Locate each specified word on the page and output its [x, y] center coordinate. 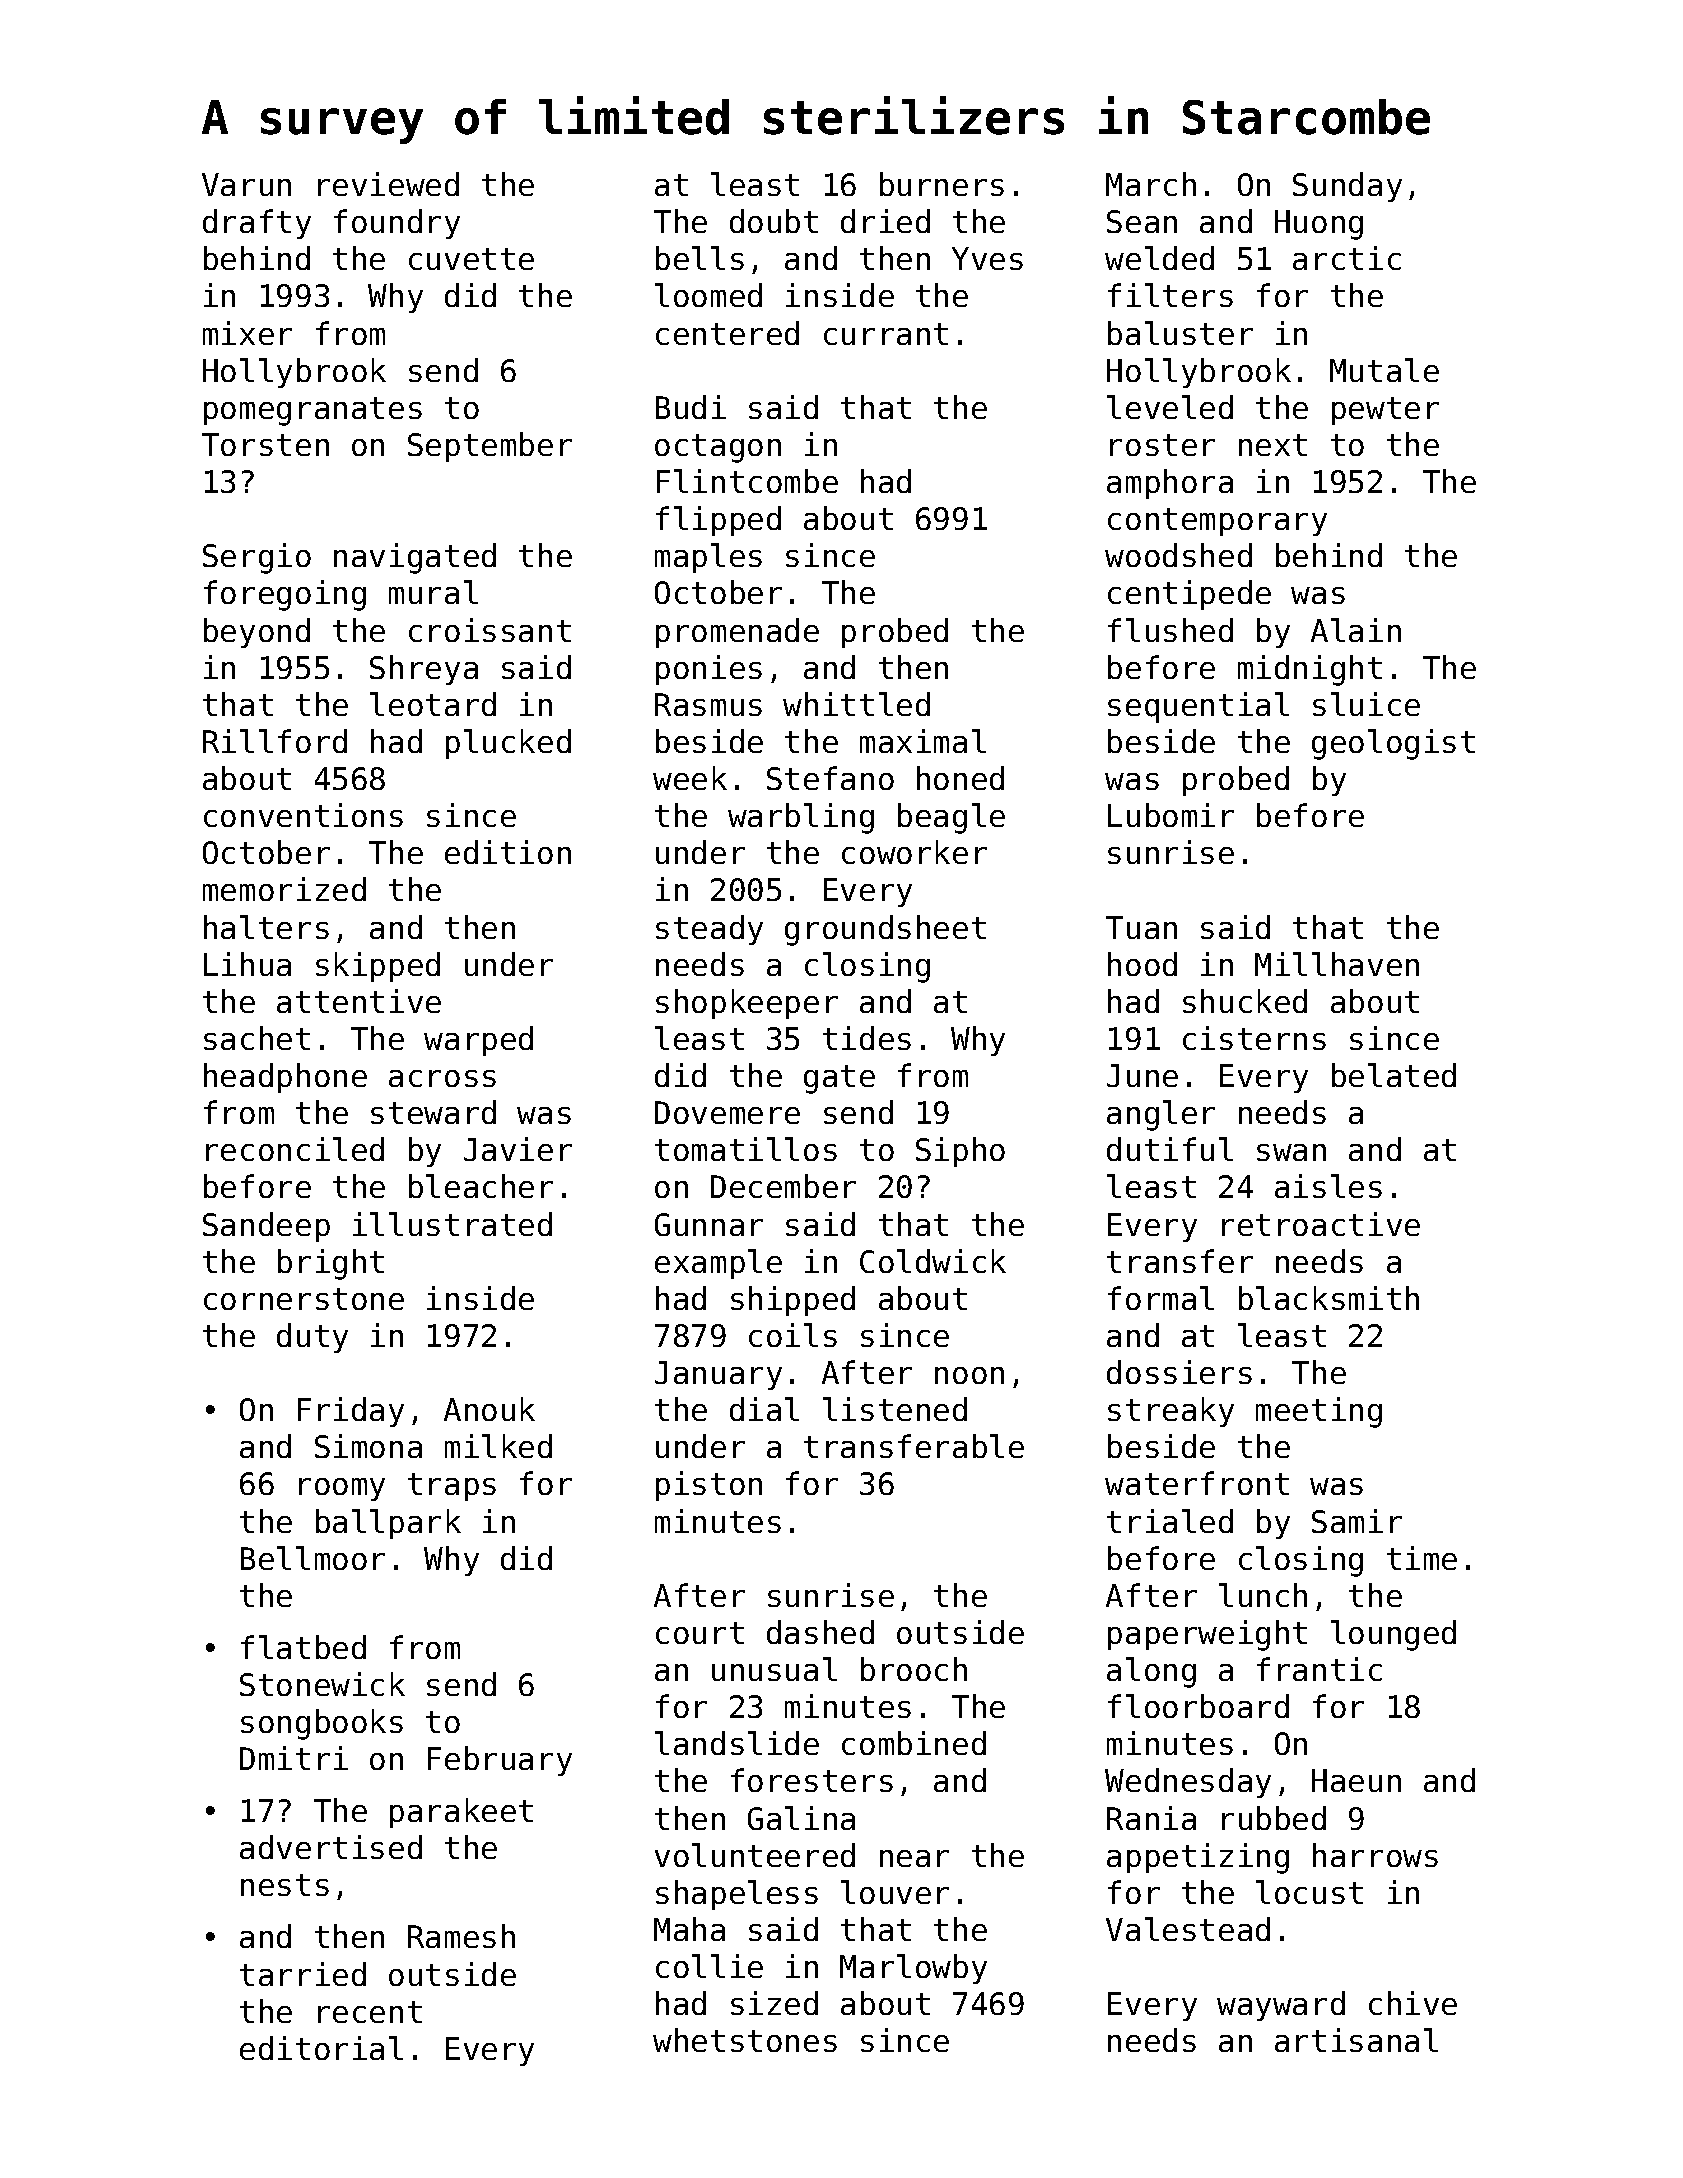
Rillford [275, 741]
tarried [303, 1974]
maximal [923, 741]
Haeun [1356, 1780]
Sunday [1347, 187]
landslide [737, 1743]
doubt [774, 221]
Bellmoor [313, 1558]
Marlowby [913, 1969]
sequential [1198, 707]
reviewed [388, 184]
